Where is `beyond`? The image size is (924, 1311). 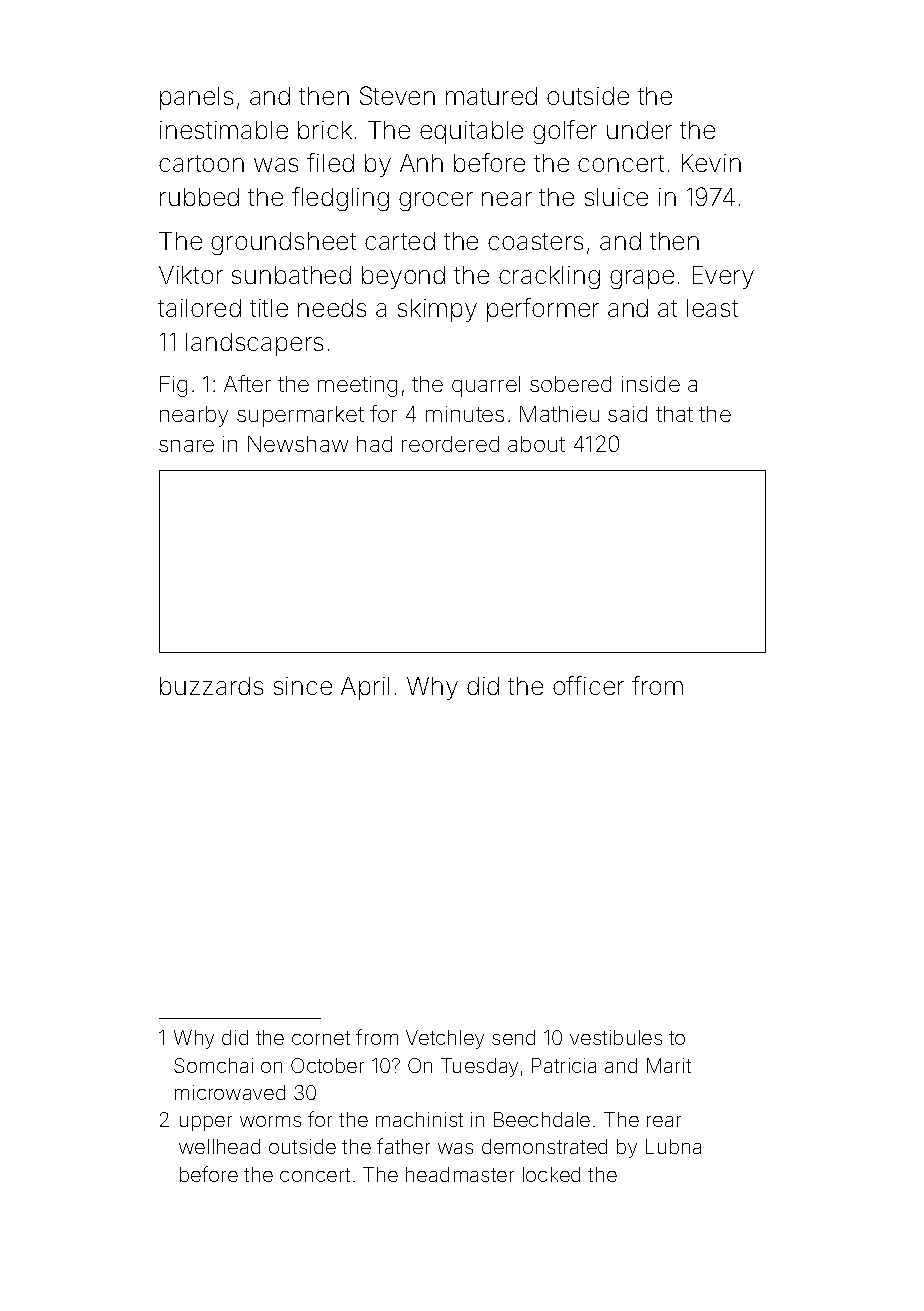 beyond is located at coordinates (403, 277).
